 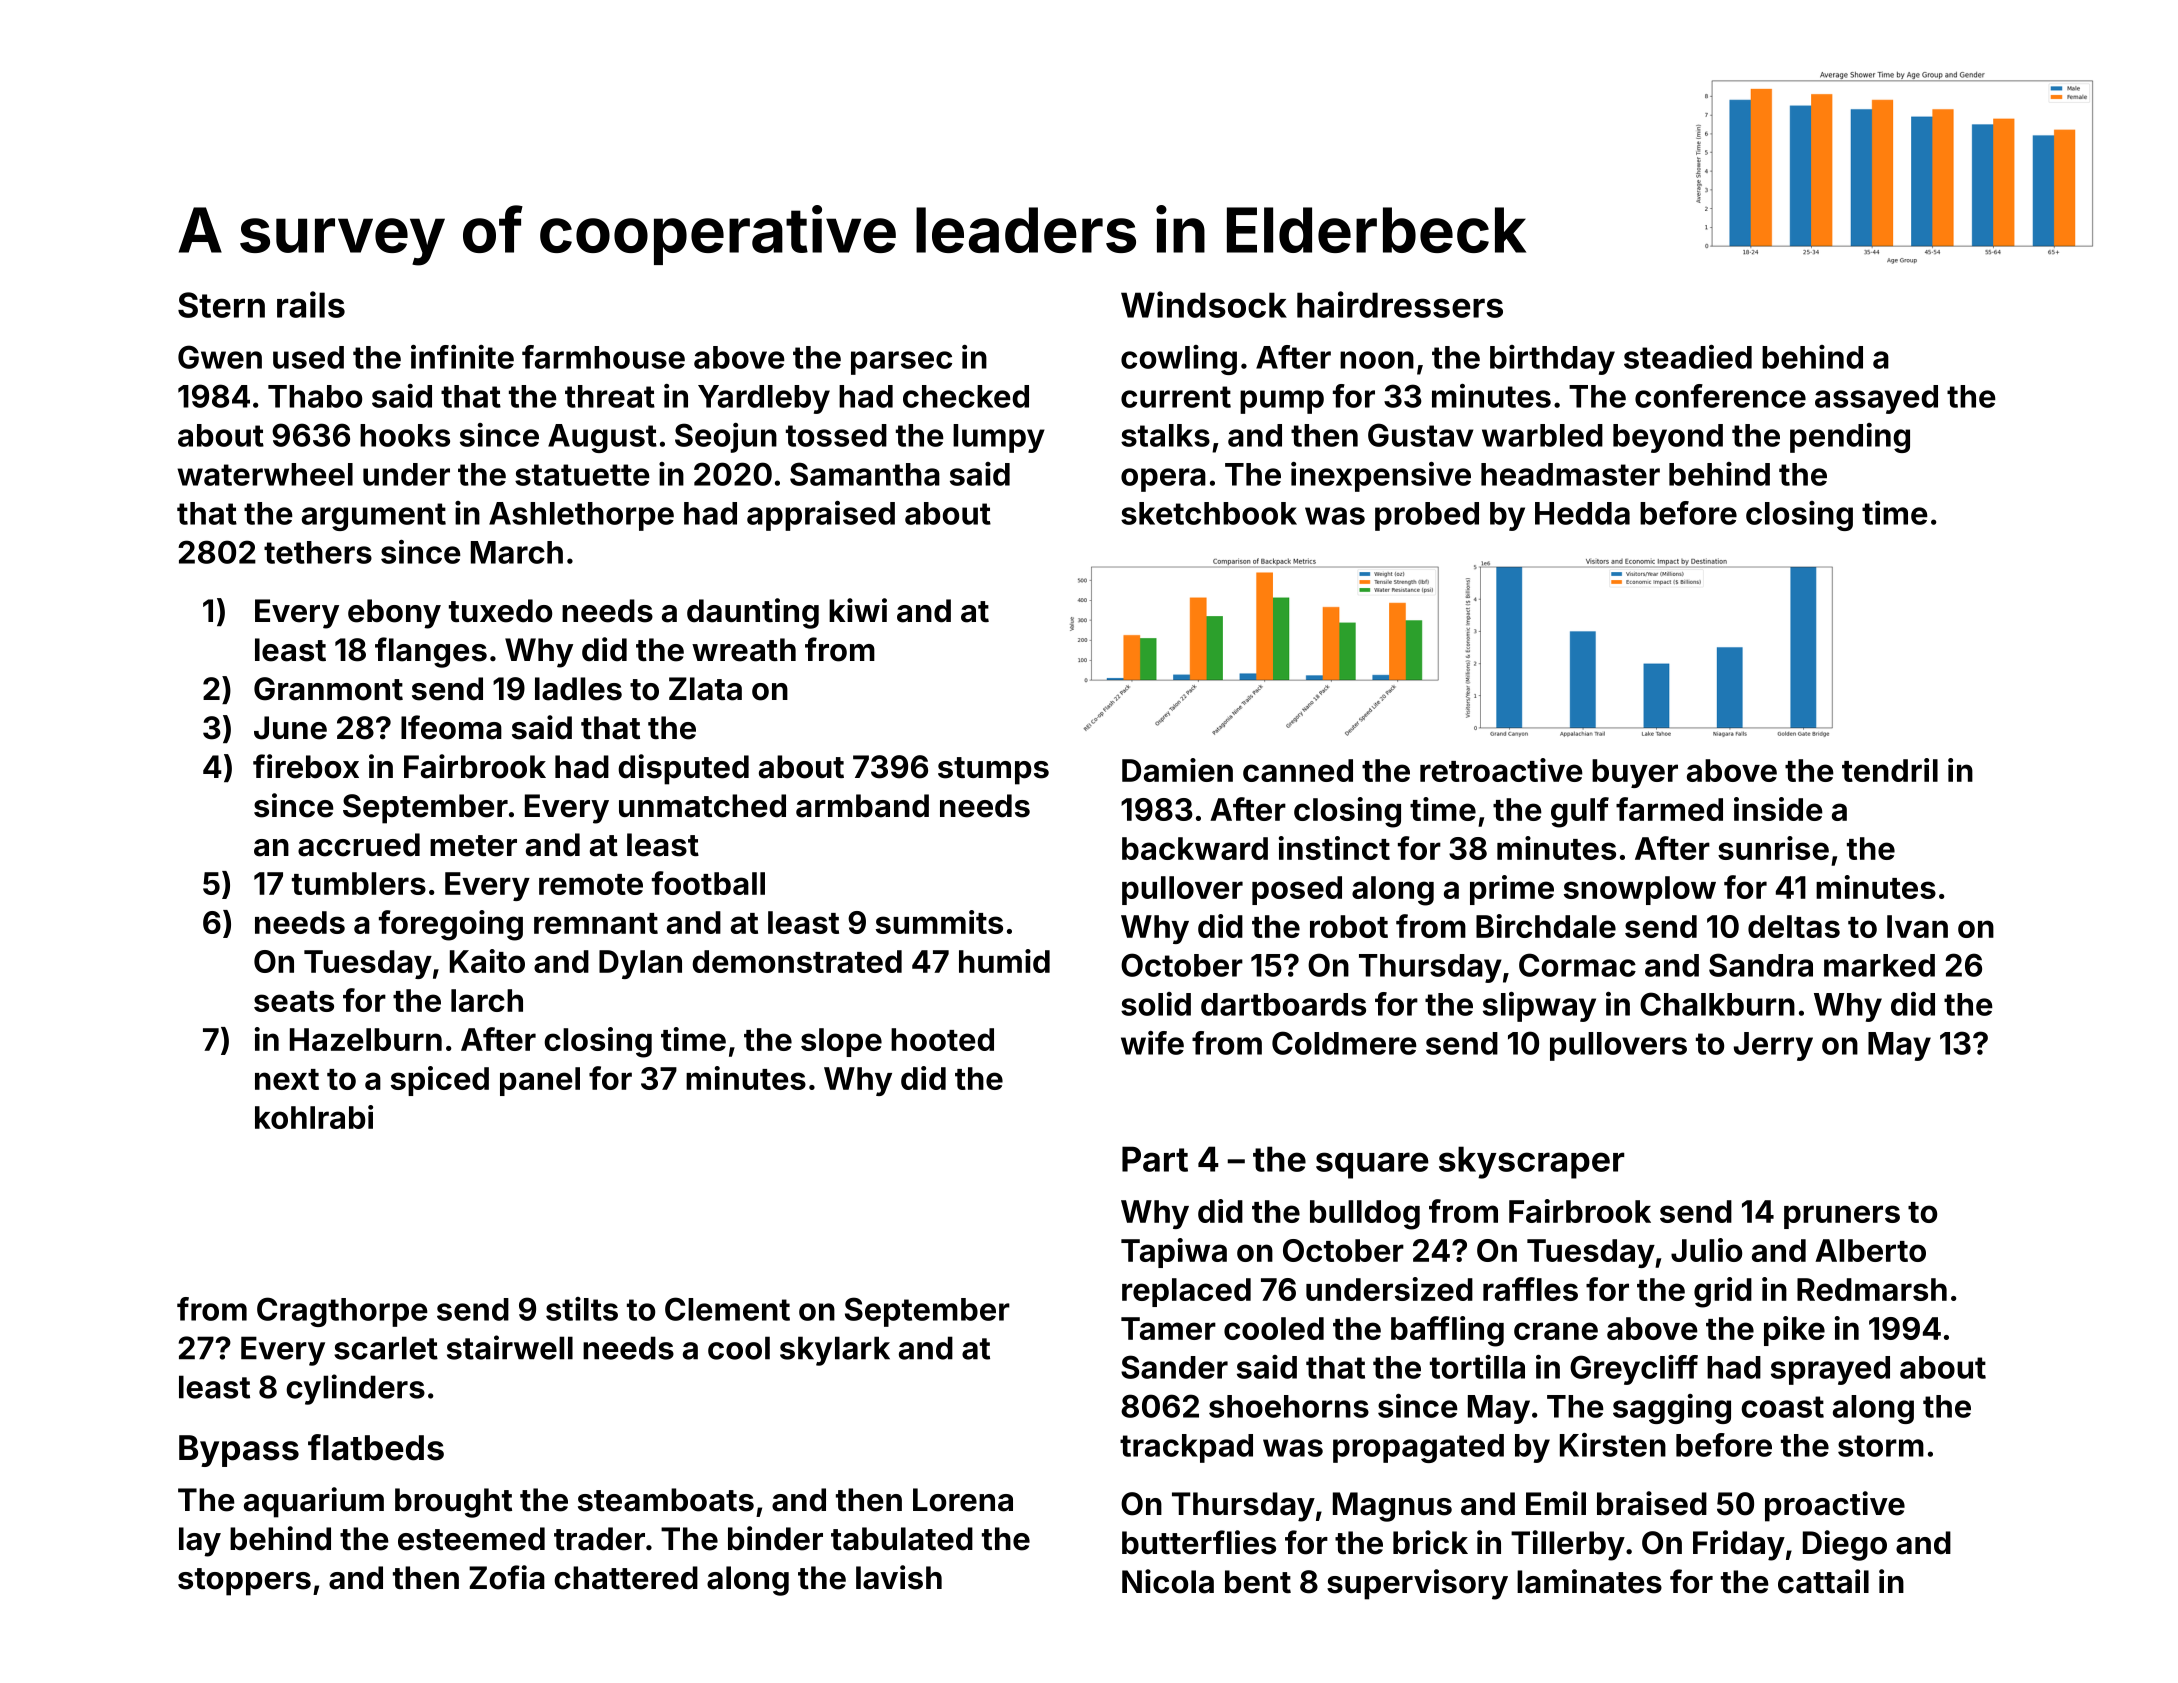 I want to click on Zofia, so click(x=507, y=1577).
